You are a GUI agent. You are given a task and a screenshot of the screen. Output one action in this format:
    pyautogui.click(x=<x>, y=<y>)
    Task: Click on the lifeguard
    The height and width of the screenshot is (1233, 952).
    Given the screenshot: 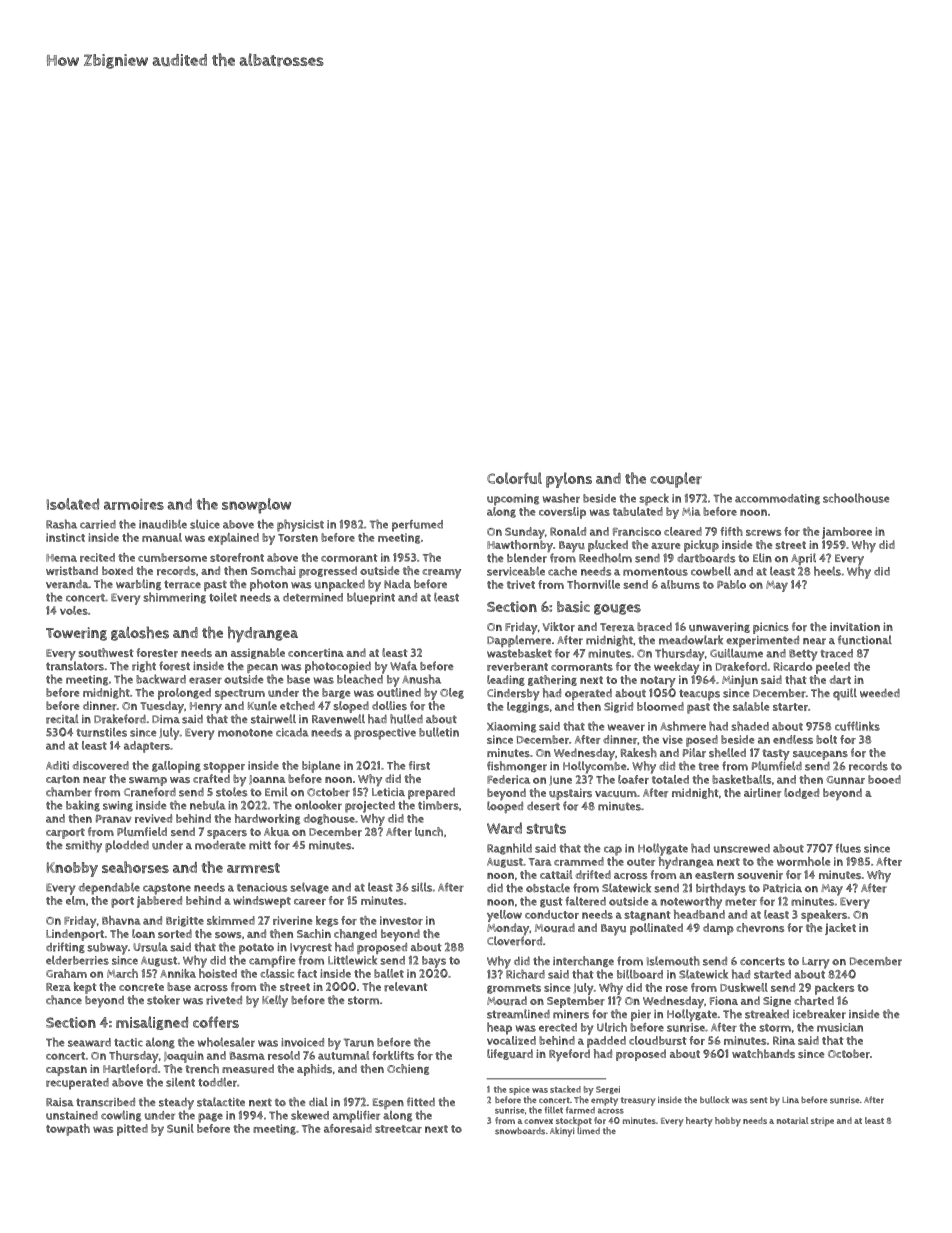 What is the action you would take?
    pyautogui.click(x=510, y=1054)
